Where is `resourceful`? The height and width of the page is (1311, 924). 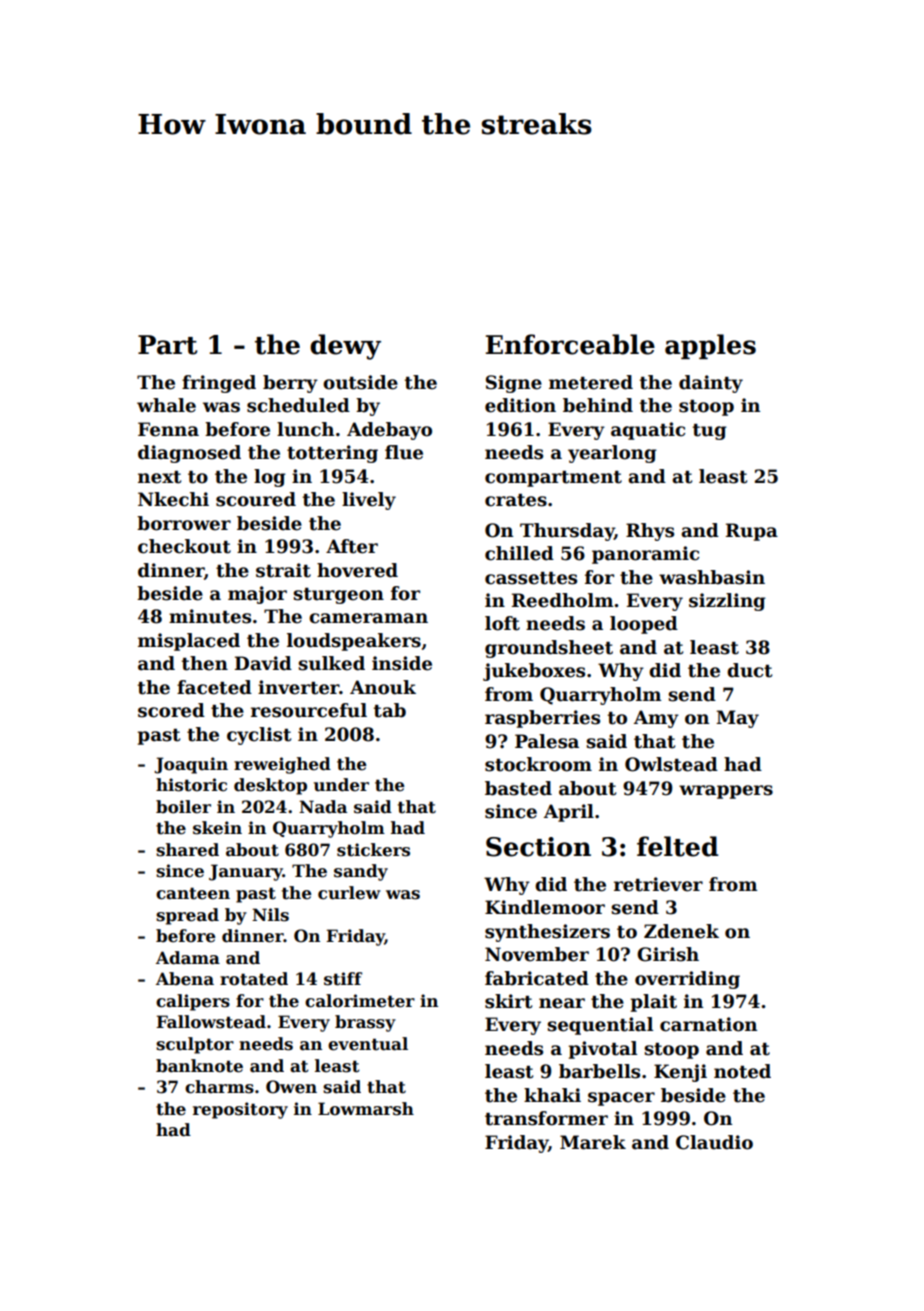
resourceful is located at coordinates (309, 710).
